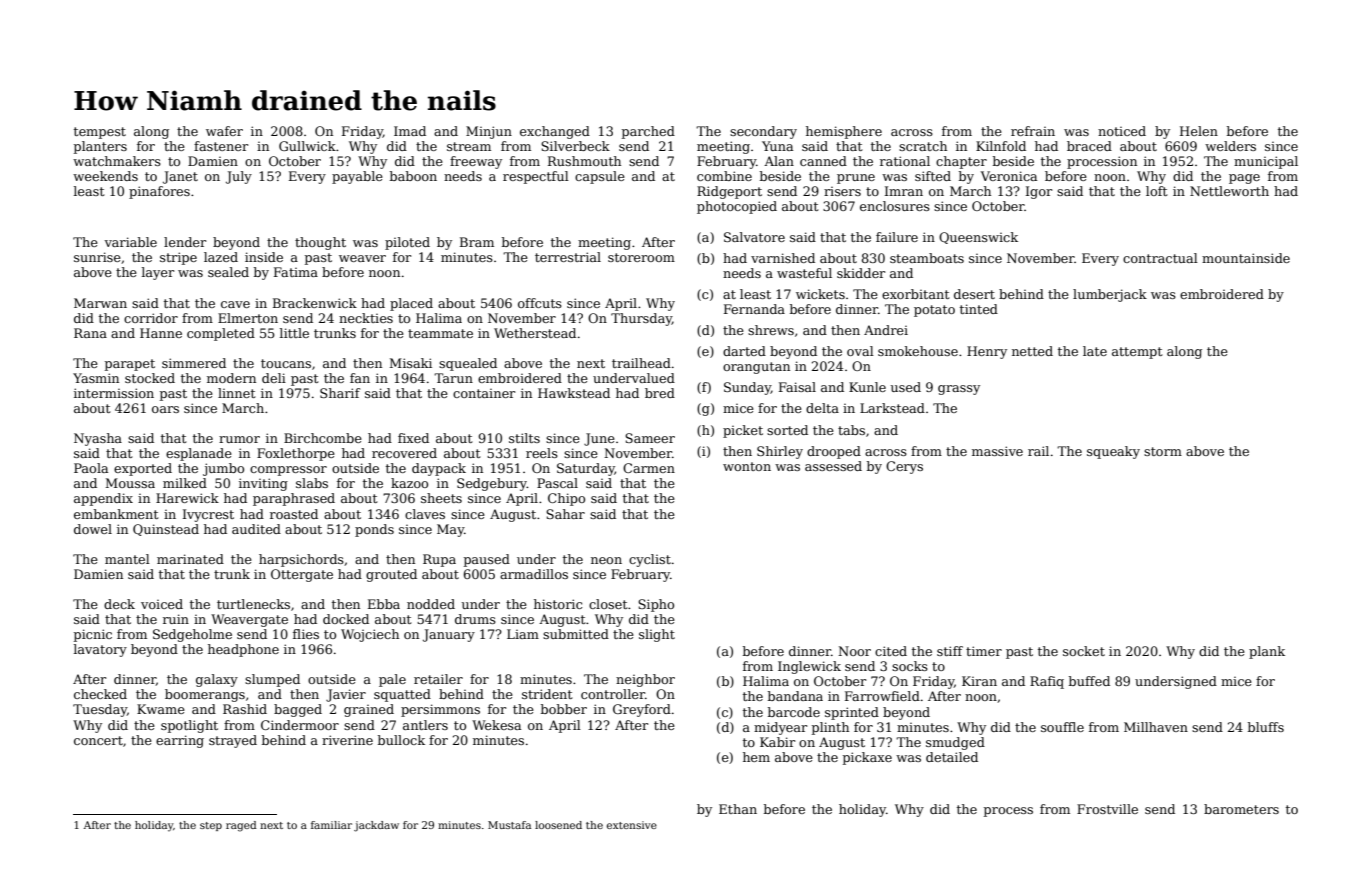 This image has width=1372, height=887. I want to click on Tuesday, so click(100, 710).
